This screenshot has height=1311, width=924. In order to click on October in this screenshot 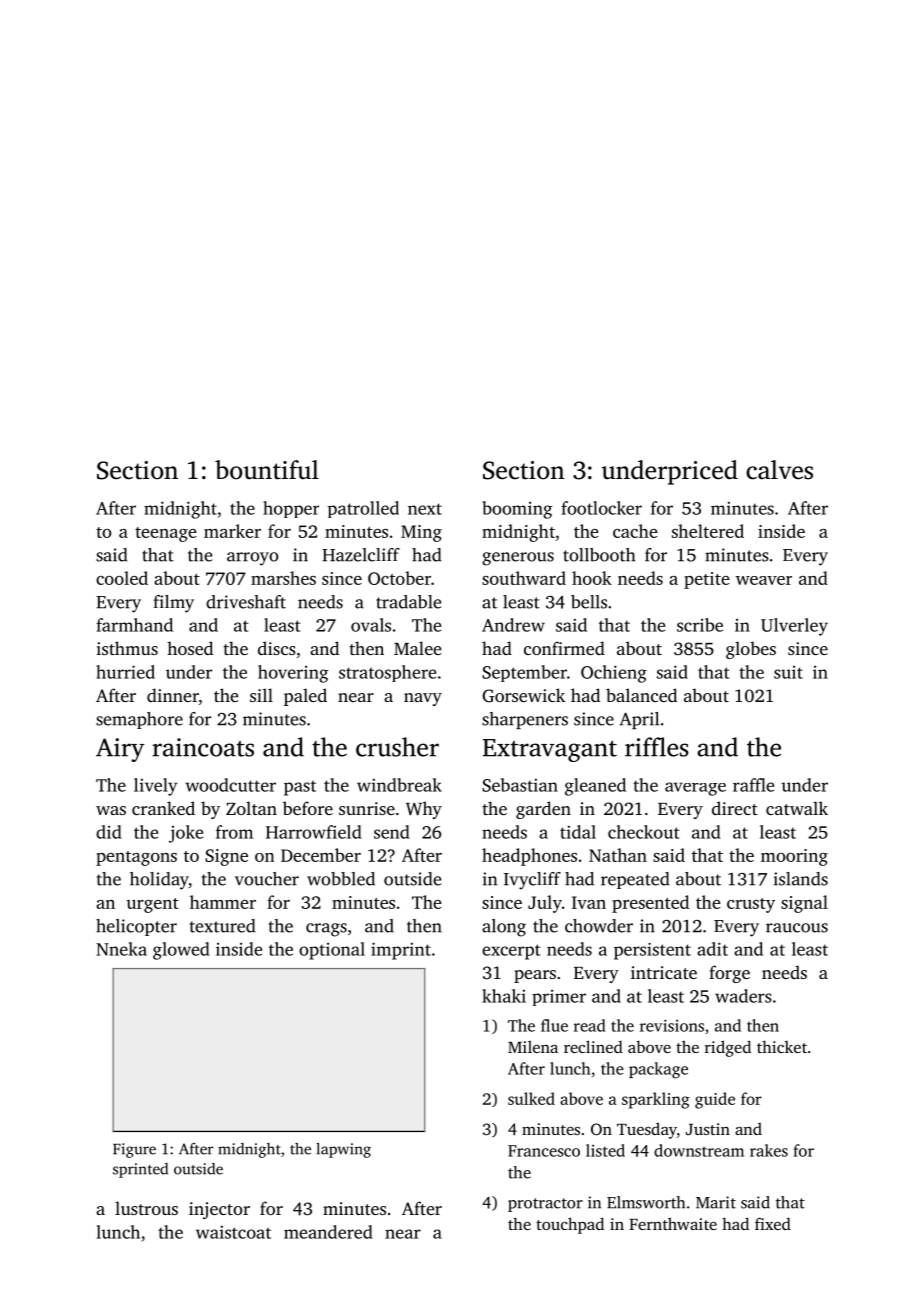, I will do `click(399, 578)`.
